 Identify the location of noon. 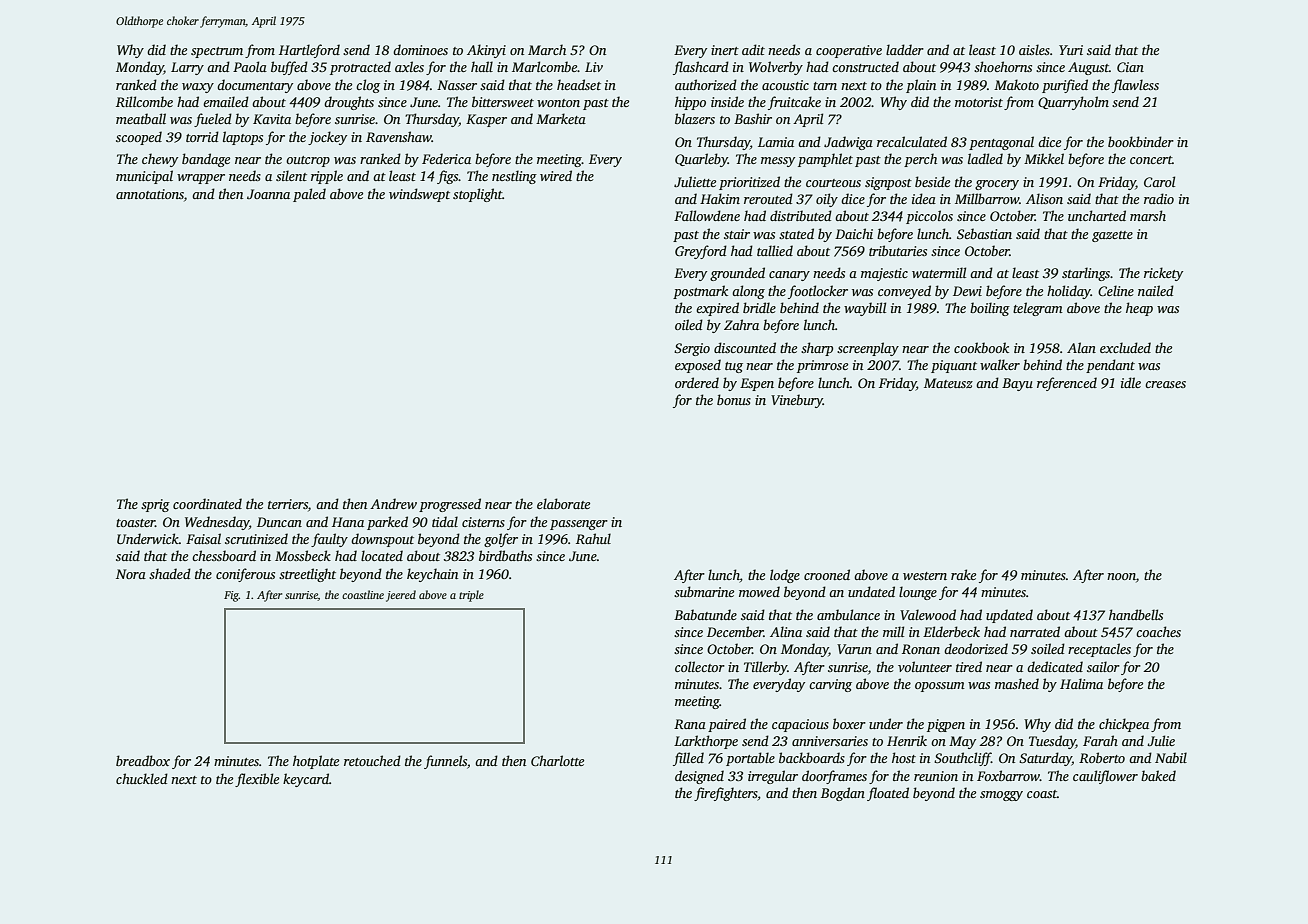
(1121, 576).
